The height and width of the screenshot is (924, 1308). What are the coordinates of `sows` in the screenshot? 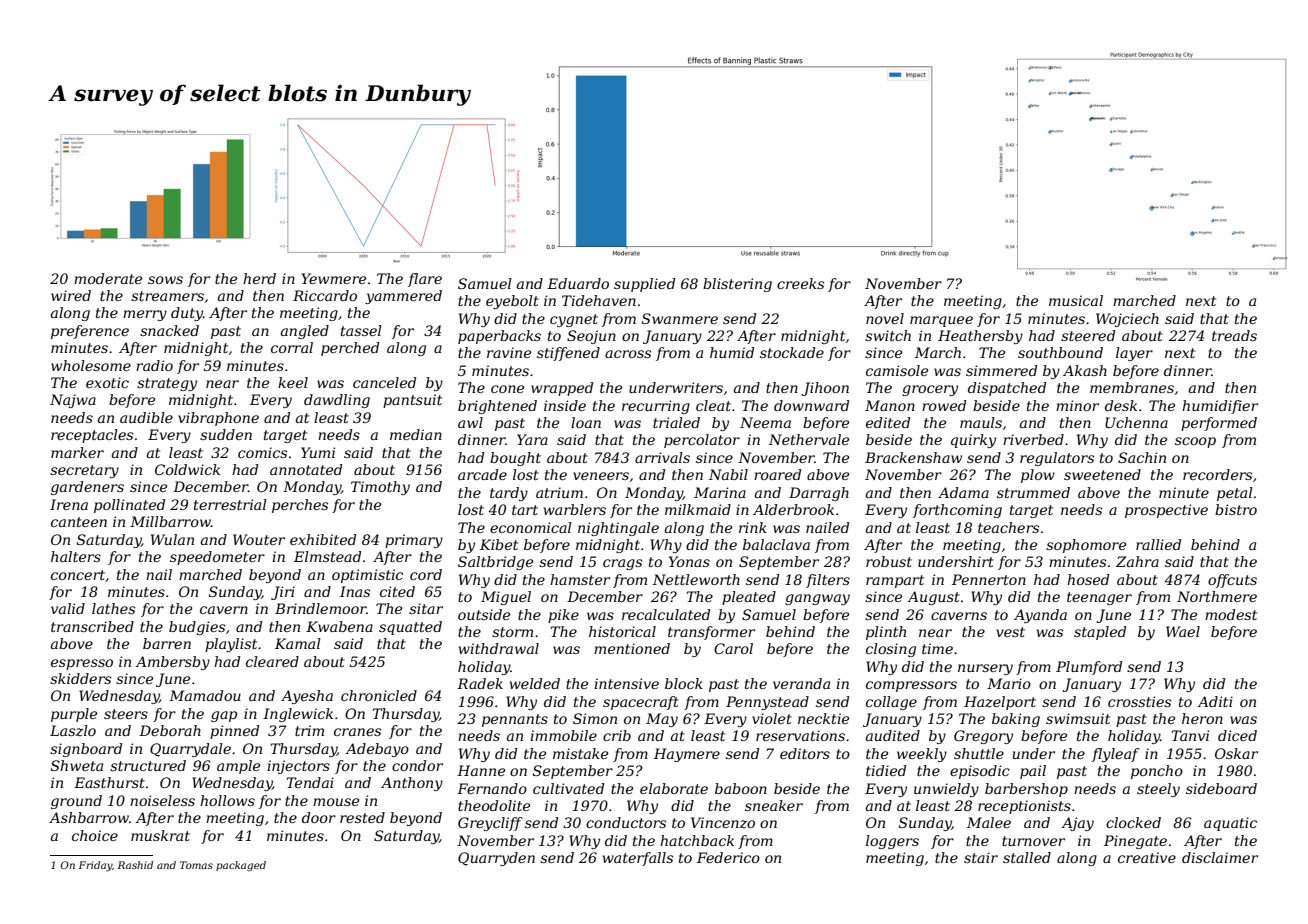 It's located at (165, 280).
